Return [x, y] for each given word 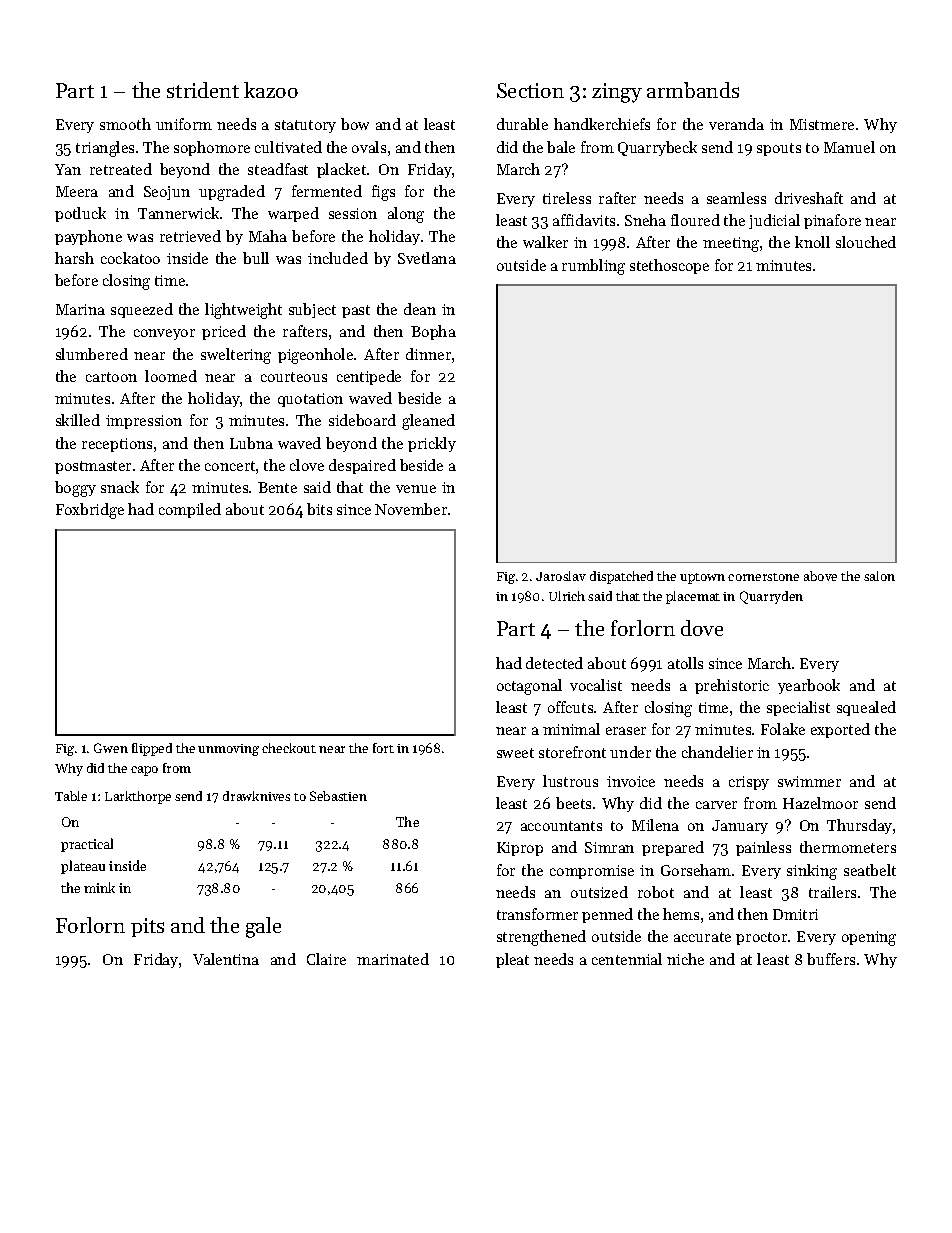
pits [147, 927]
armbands [693, 90]
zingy [617, 93]
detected [554, 663]
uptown [702, 578]
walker [545, 242]
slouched [866, 242]
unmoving [228, 750]
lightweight [243, 311]
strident [203, 90]
